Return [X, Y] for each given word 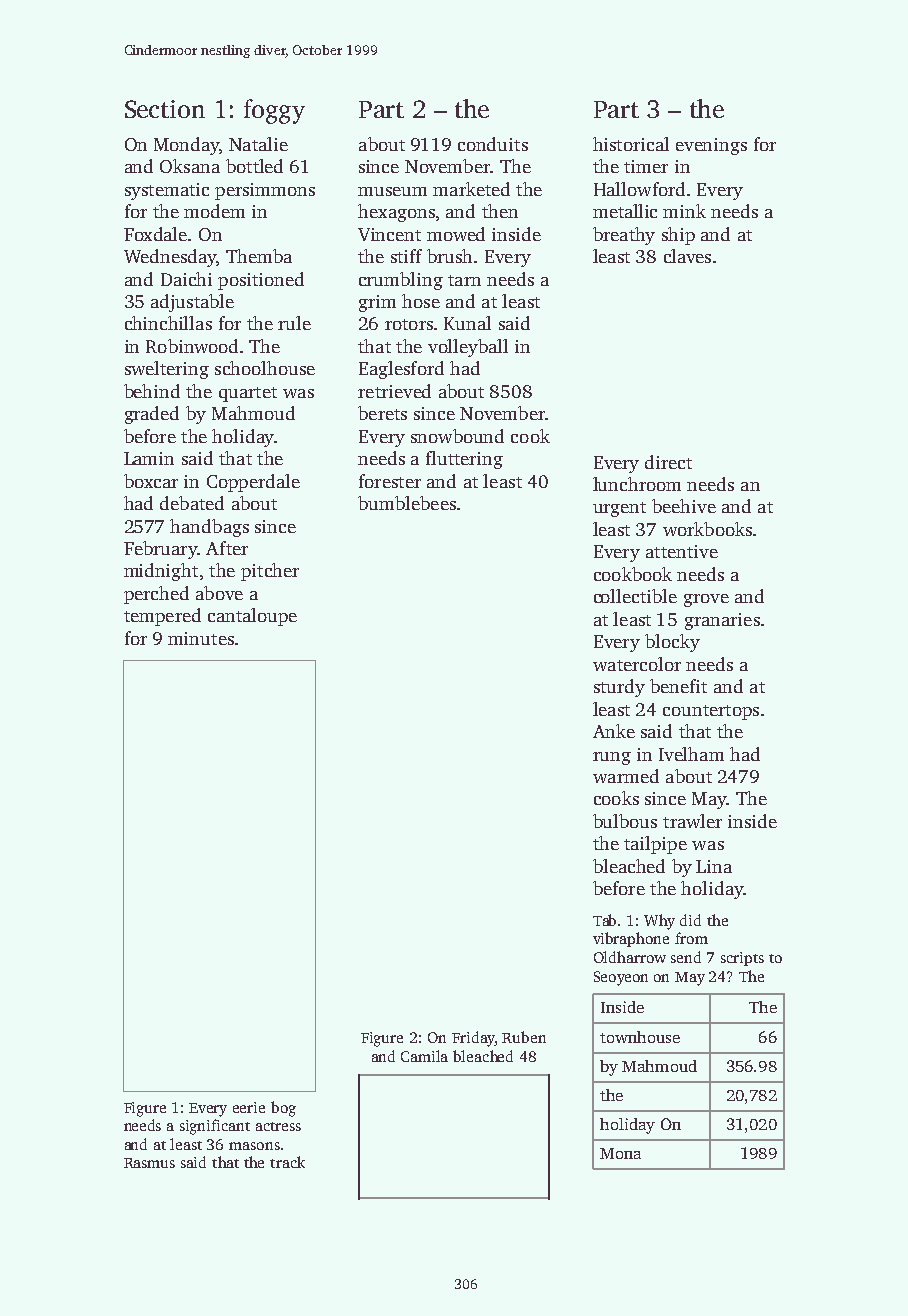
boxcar [151, 481]
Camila [424, 1056]
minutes [201, 638]
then [500, 211]
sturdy [619, 688]
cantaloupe [252, 617]
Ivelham [691, 754]
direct [668, 462]
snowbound [457, 436]
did [690, 920]
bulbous [625, 821]
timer [646, 166]
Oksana [190, 166]
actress [278, 1126]
